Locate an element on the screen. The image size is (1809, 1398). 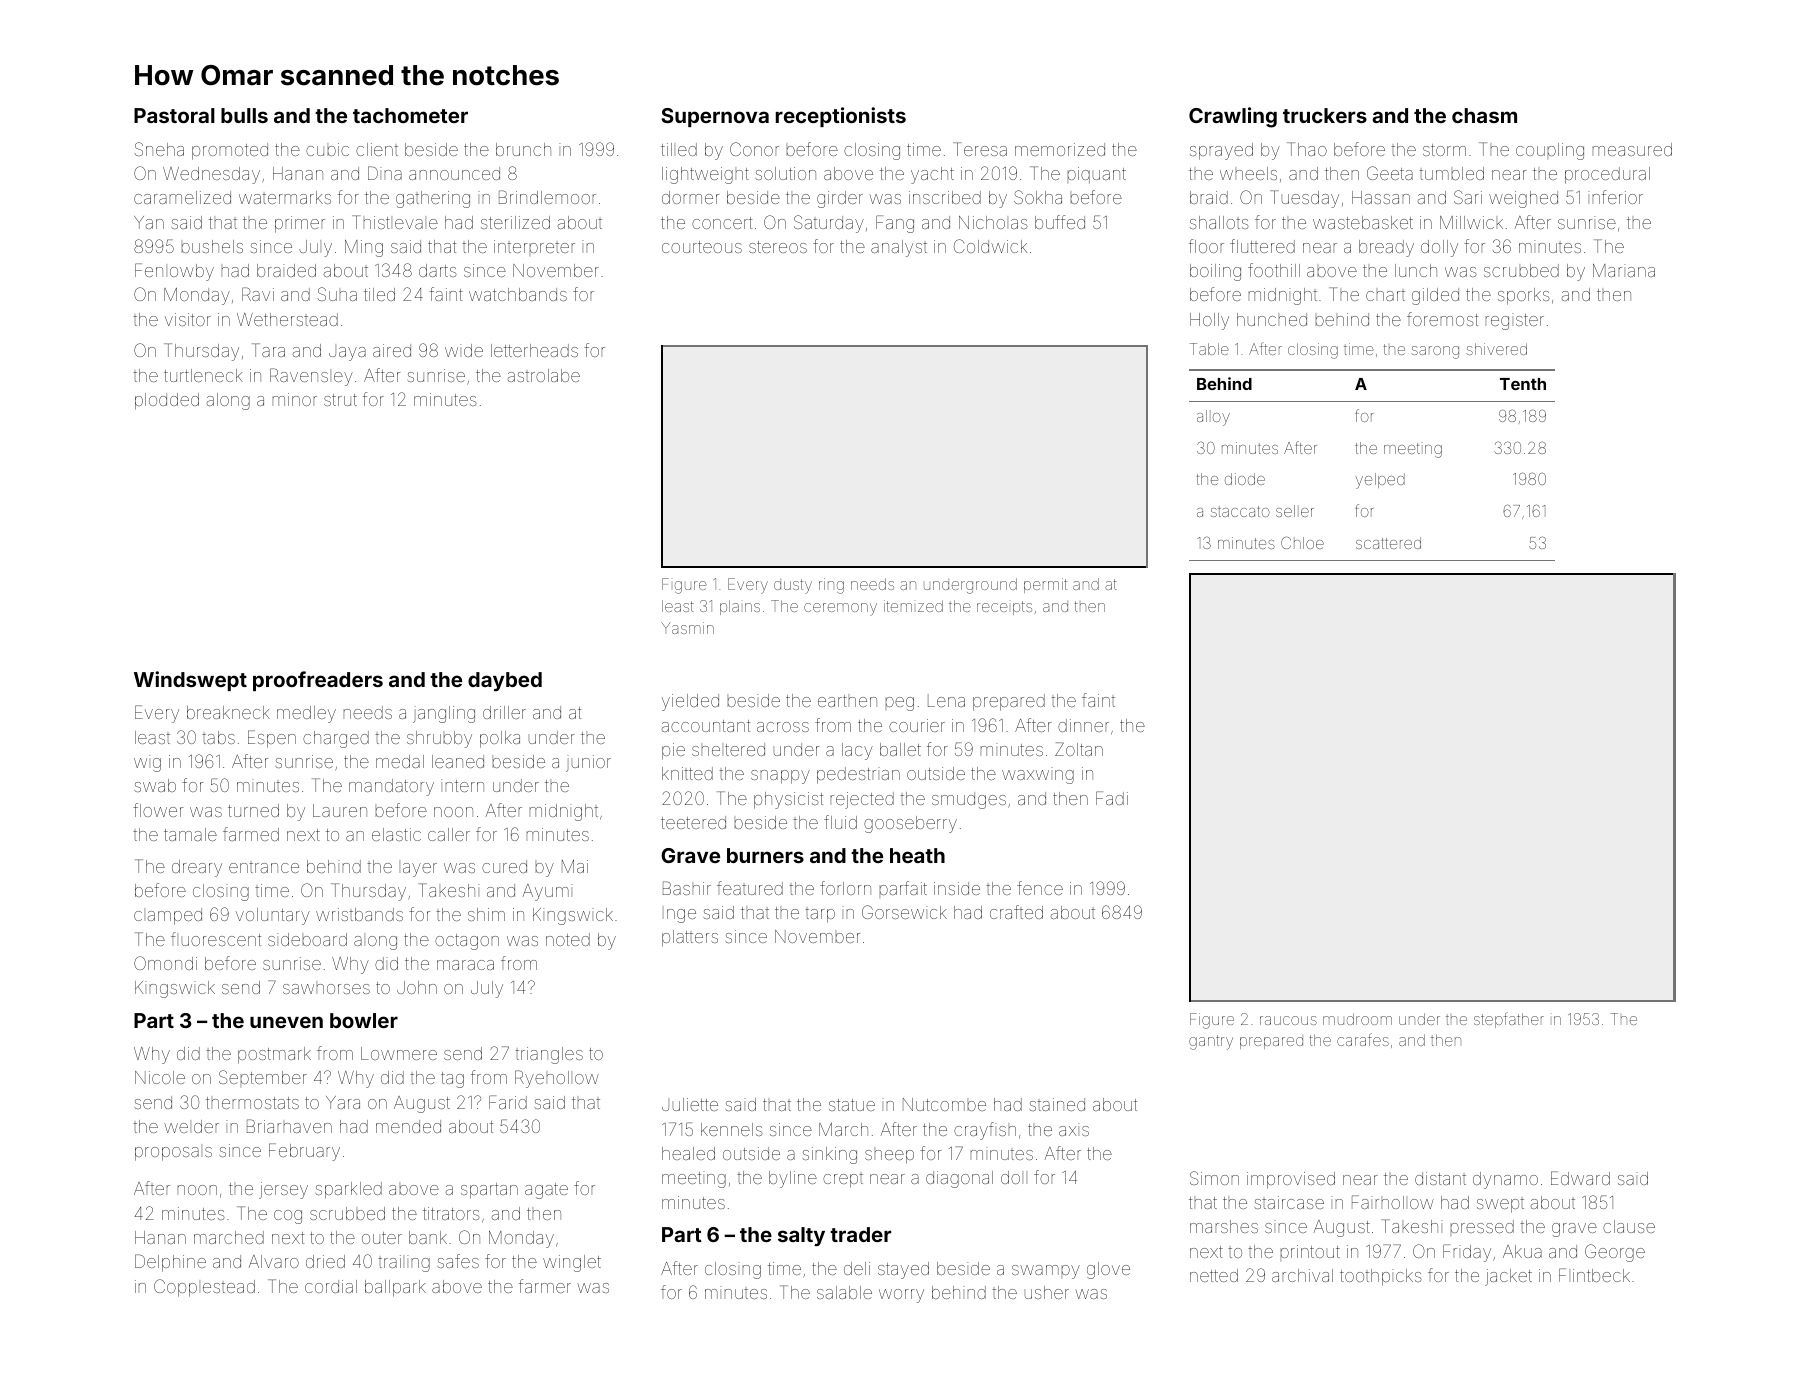
Chloe is located at coordinates (1302, 542).
